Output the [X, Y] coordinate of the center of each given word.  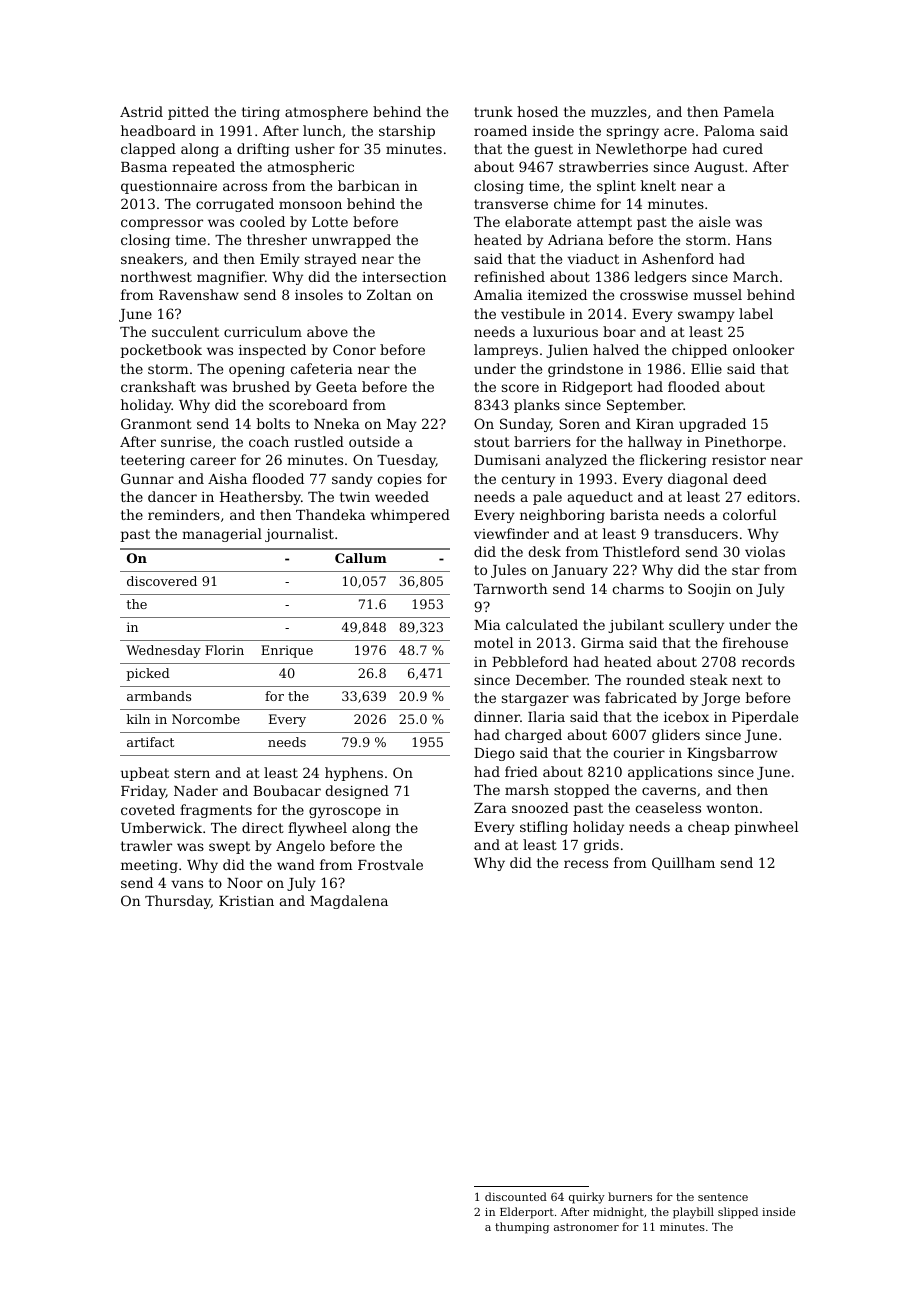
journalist [299, 535]
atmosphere [326, 113]
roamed [500, 130]
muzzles [619, 111]
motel [493, 642]
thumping [522, 1228]
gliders [676, 736]
